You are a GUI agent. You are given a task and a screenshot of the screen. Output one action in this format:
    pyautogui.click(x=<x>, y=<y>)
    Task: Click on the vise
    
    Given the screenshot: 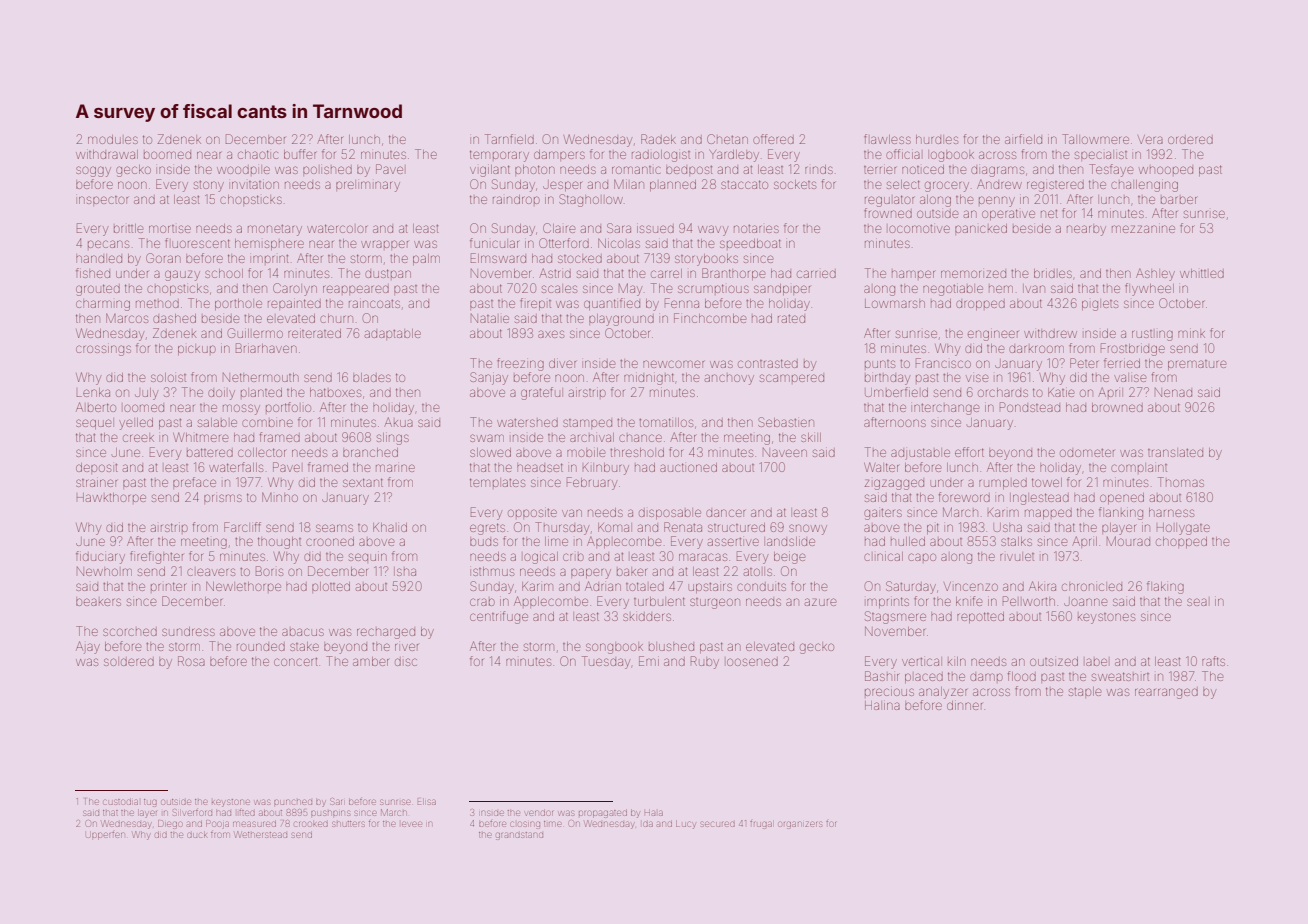 What is the action you would take?
    pyautogui.click(x=977, y=378)
